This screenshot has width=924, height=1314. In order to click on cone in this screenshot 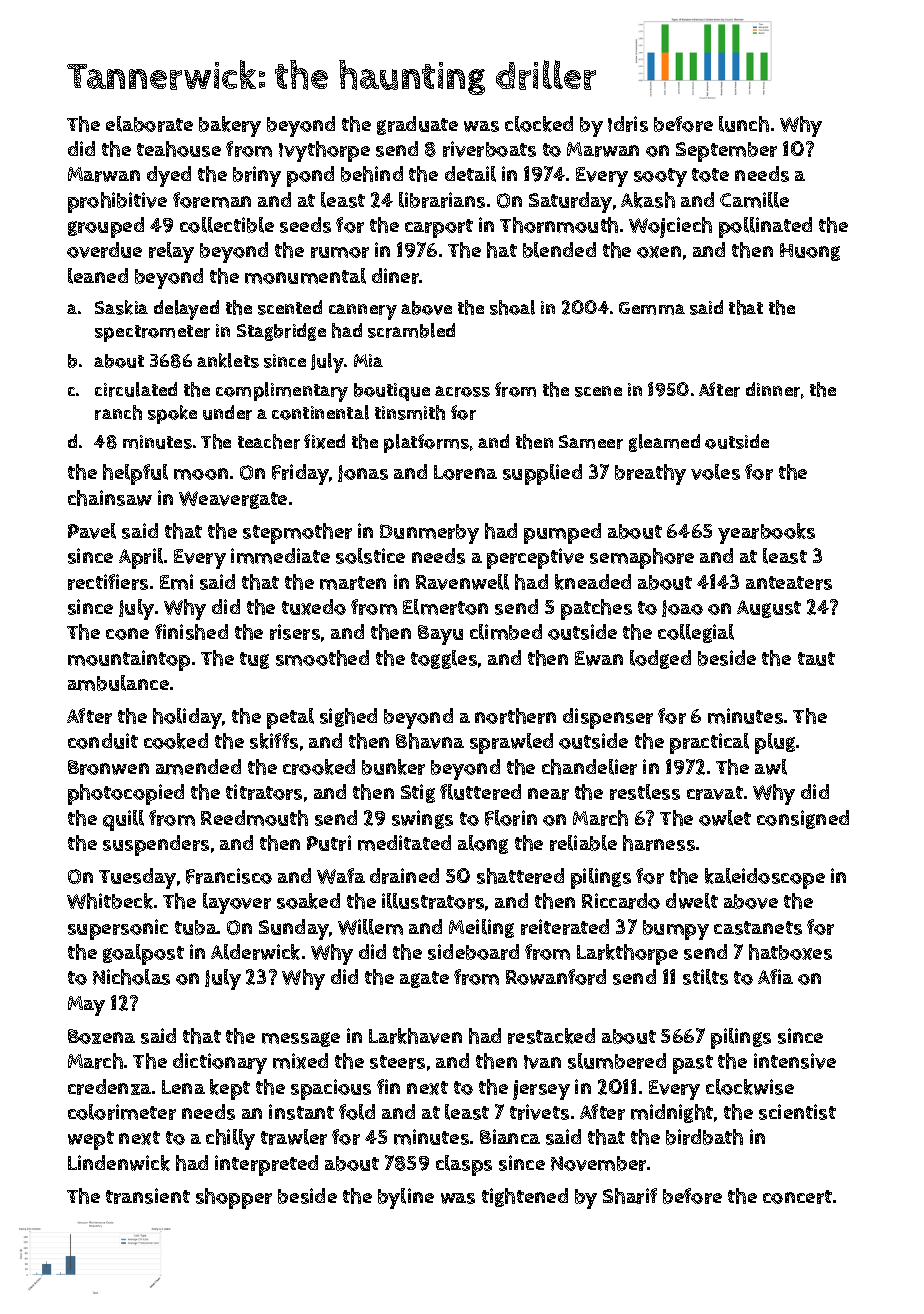, I will do `click(127, 634)`.
